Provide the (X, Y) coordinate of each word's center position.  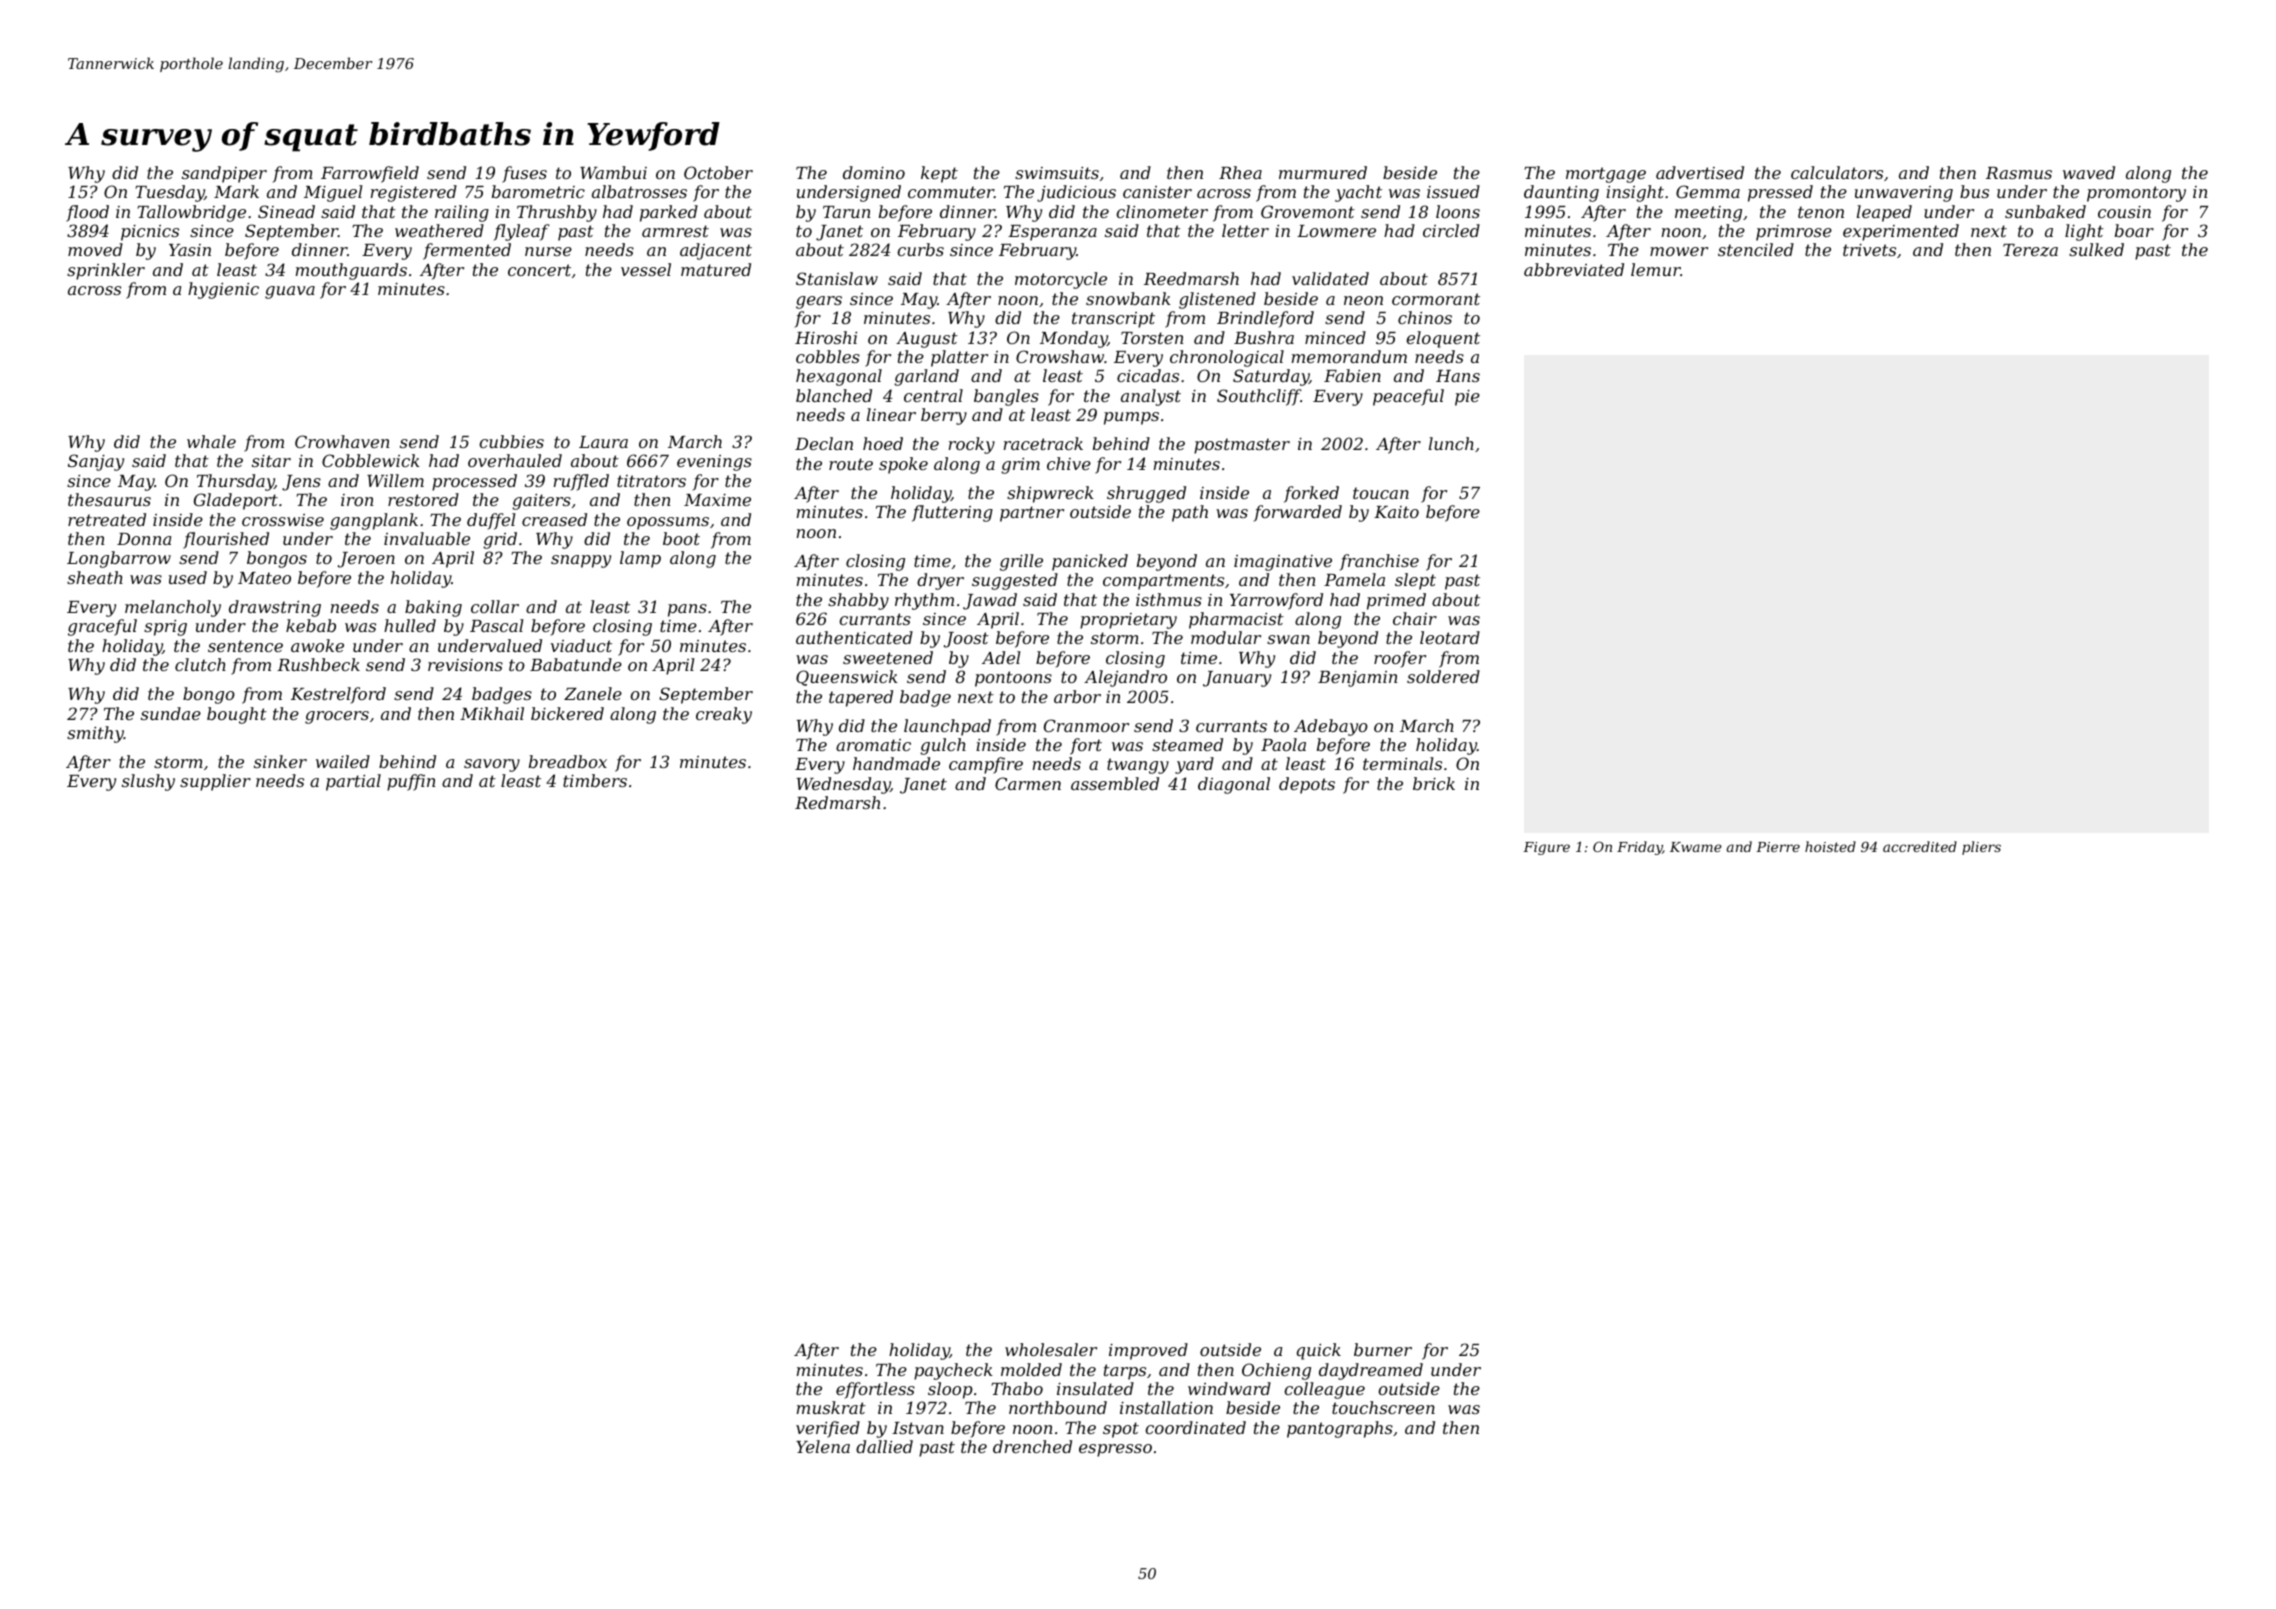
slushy (148, 782)
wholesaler (1051, 1349)
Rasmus (2019, 173)
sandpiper (224, 174)
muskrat (831, 1407)
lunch (1451, 443)
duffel (491, 521)
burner (1383, 1349)
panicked (1090, 562)
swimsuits (1057, 172)
